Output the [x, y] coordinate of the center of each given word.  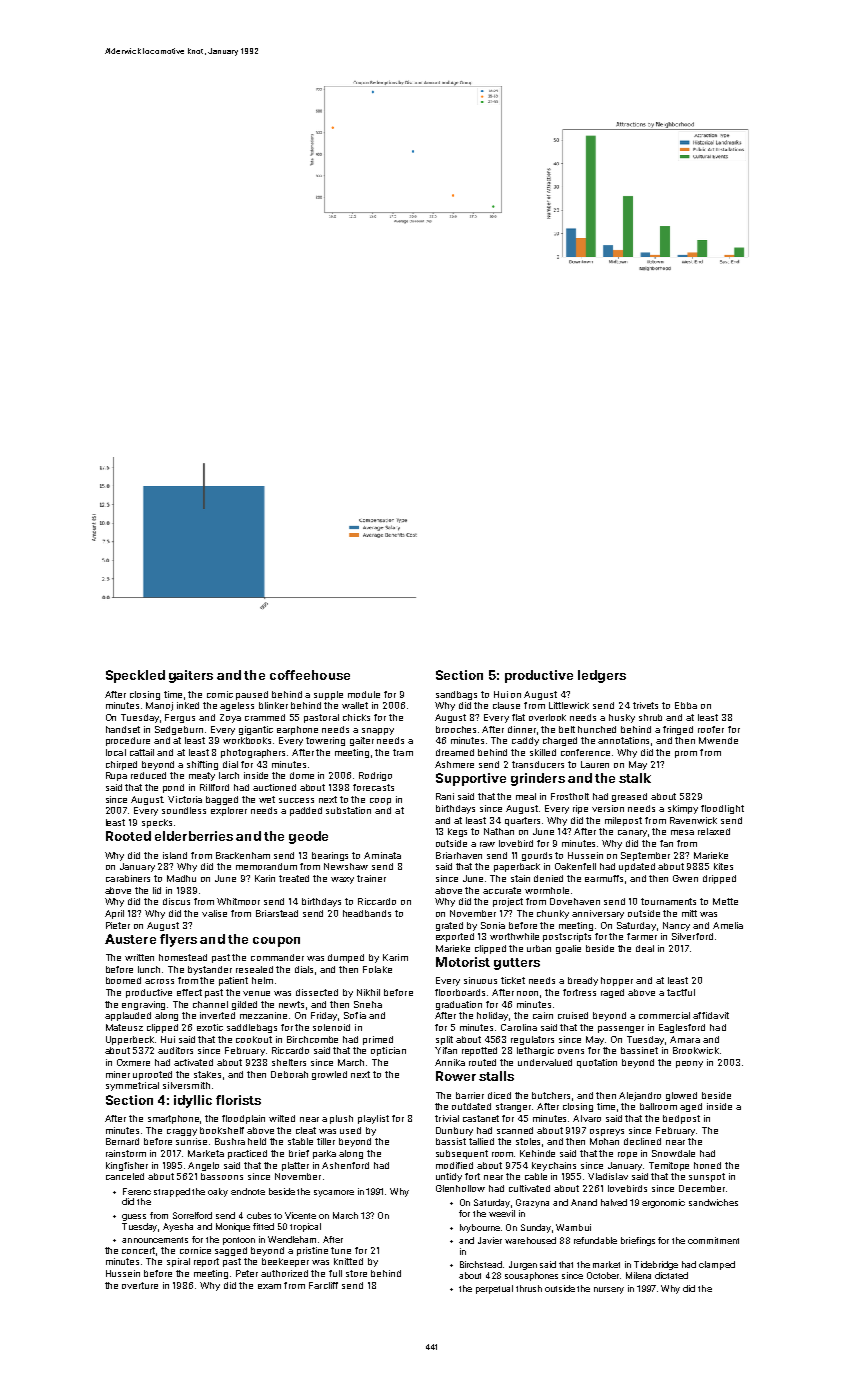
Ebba [686, 705]
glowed [681, 1096]
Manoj [159, 706]
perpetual [494, 1289]
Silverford [692, 936]
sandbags [456, 695]
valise [214, 913]
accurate [502, 890]
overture [140, 1285]
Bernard [122, 1141]
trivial [447, 1118]
